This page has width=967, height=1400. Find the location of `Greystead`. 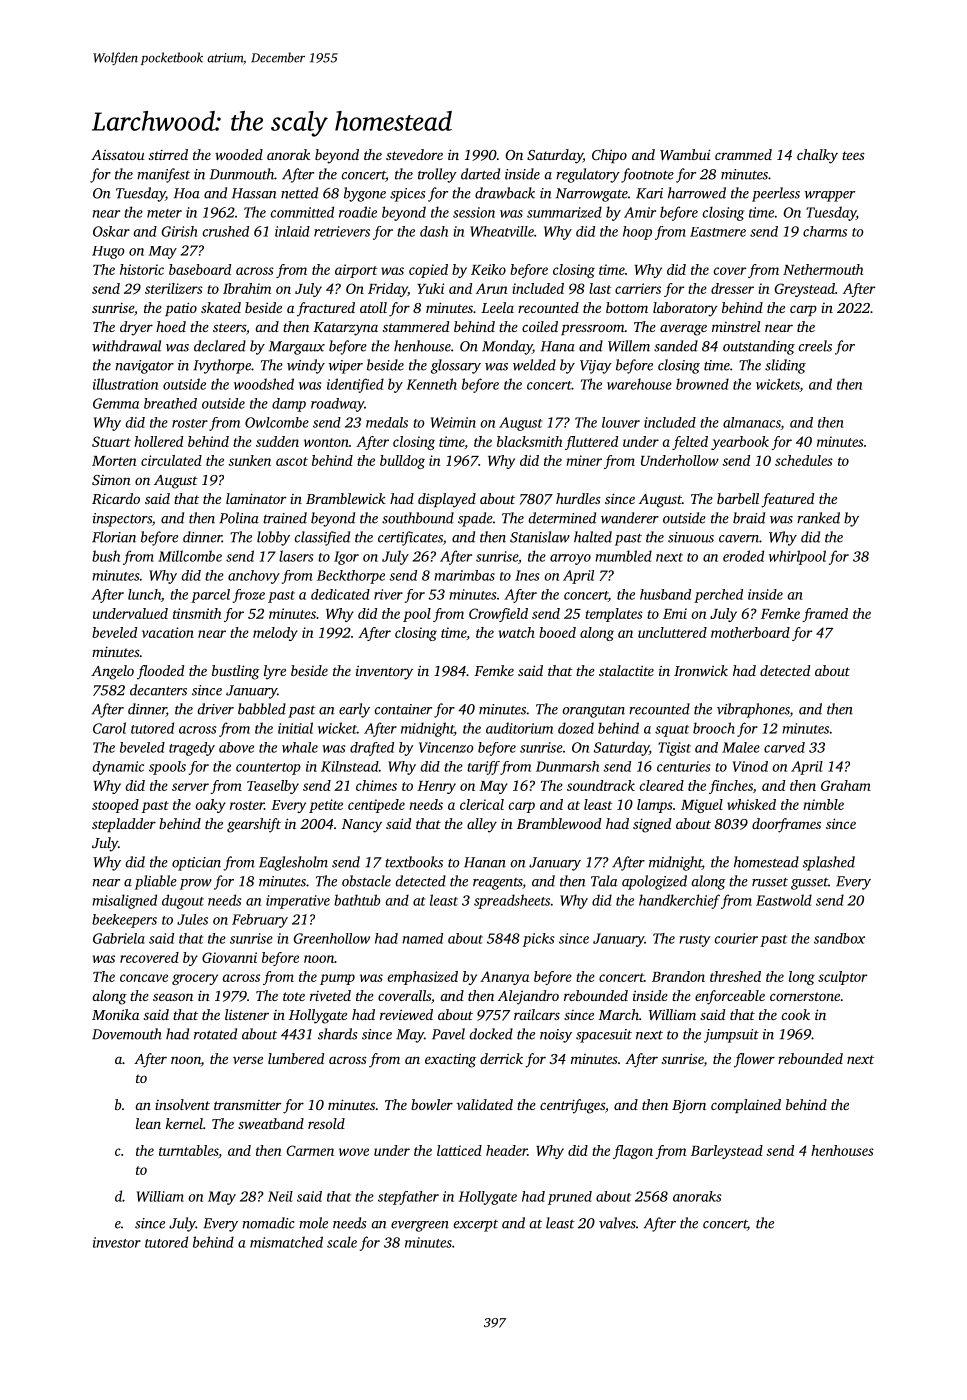

Greystead is located at coordinates (804, 290).
